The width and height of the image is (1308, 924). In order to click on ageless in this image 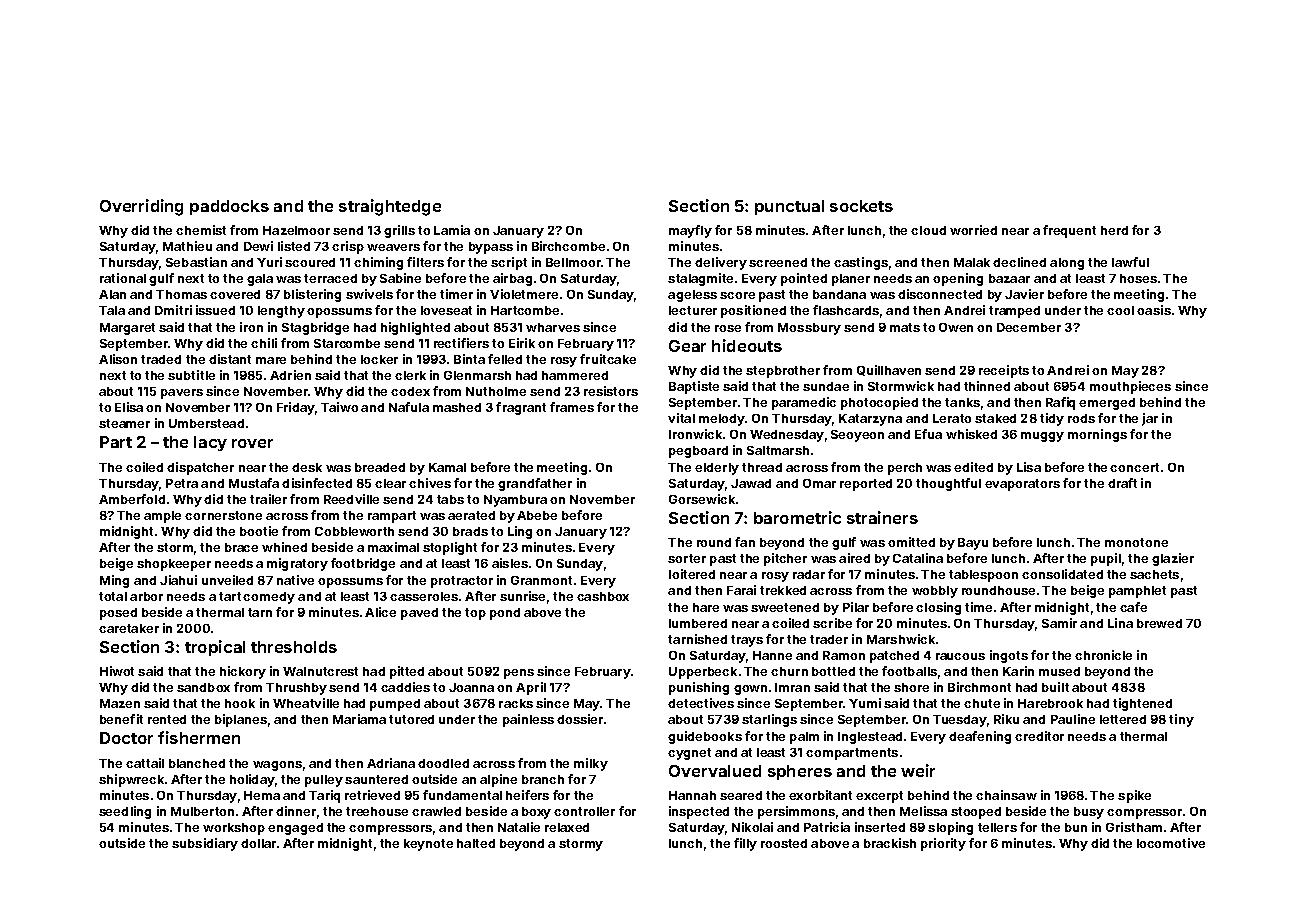, I will do `click(692, 296)`.
